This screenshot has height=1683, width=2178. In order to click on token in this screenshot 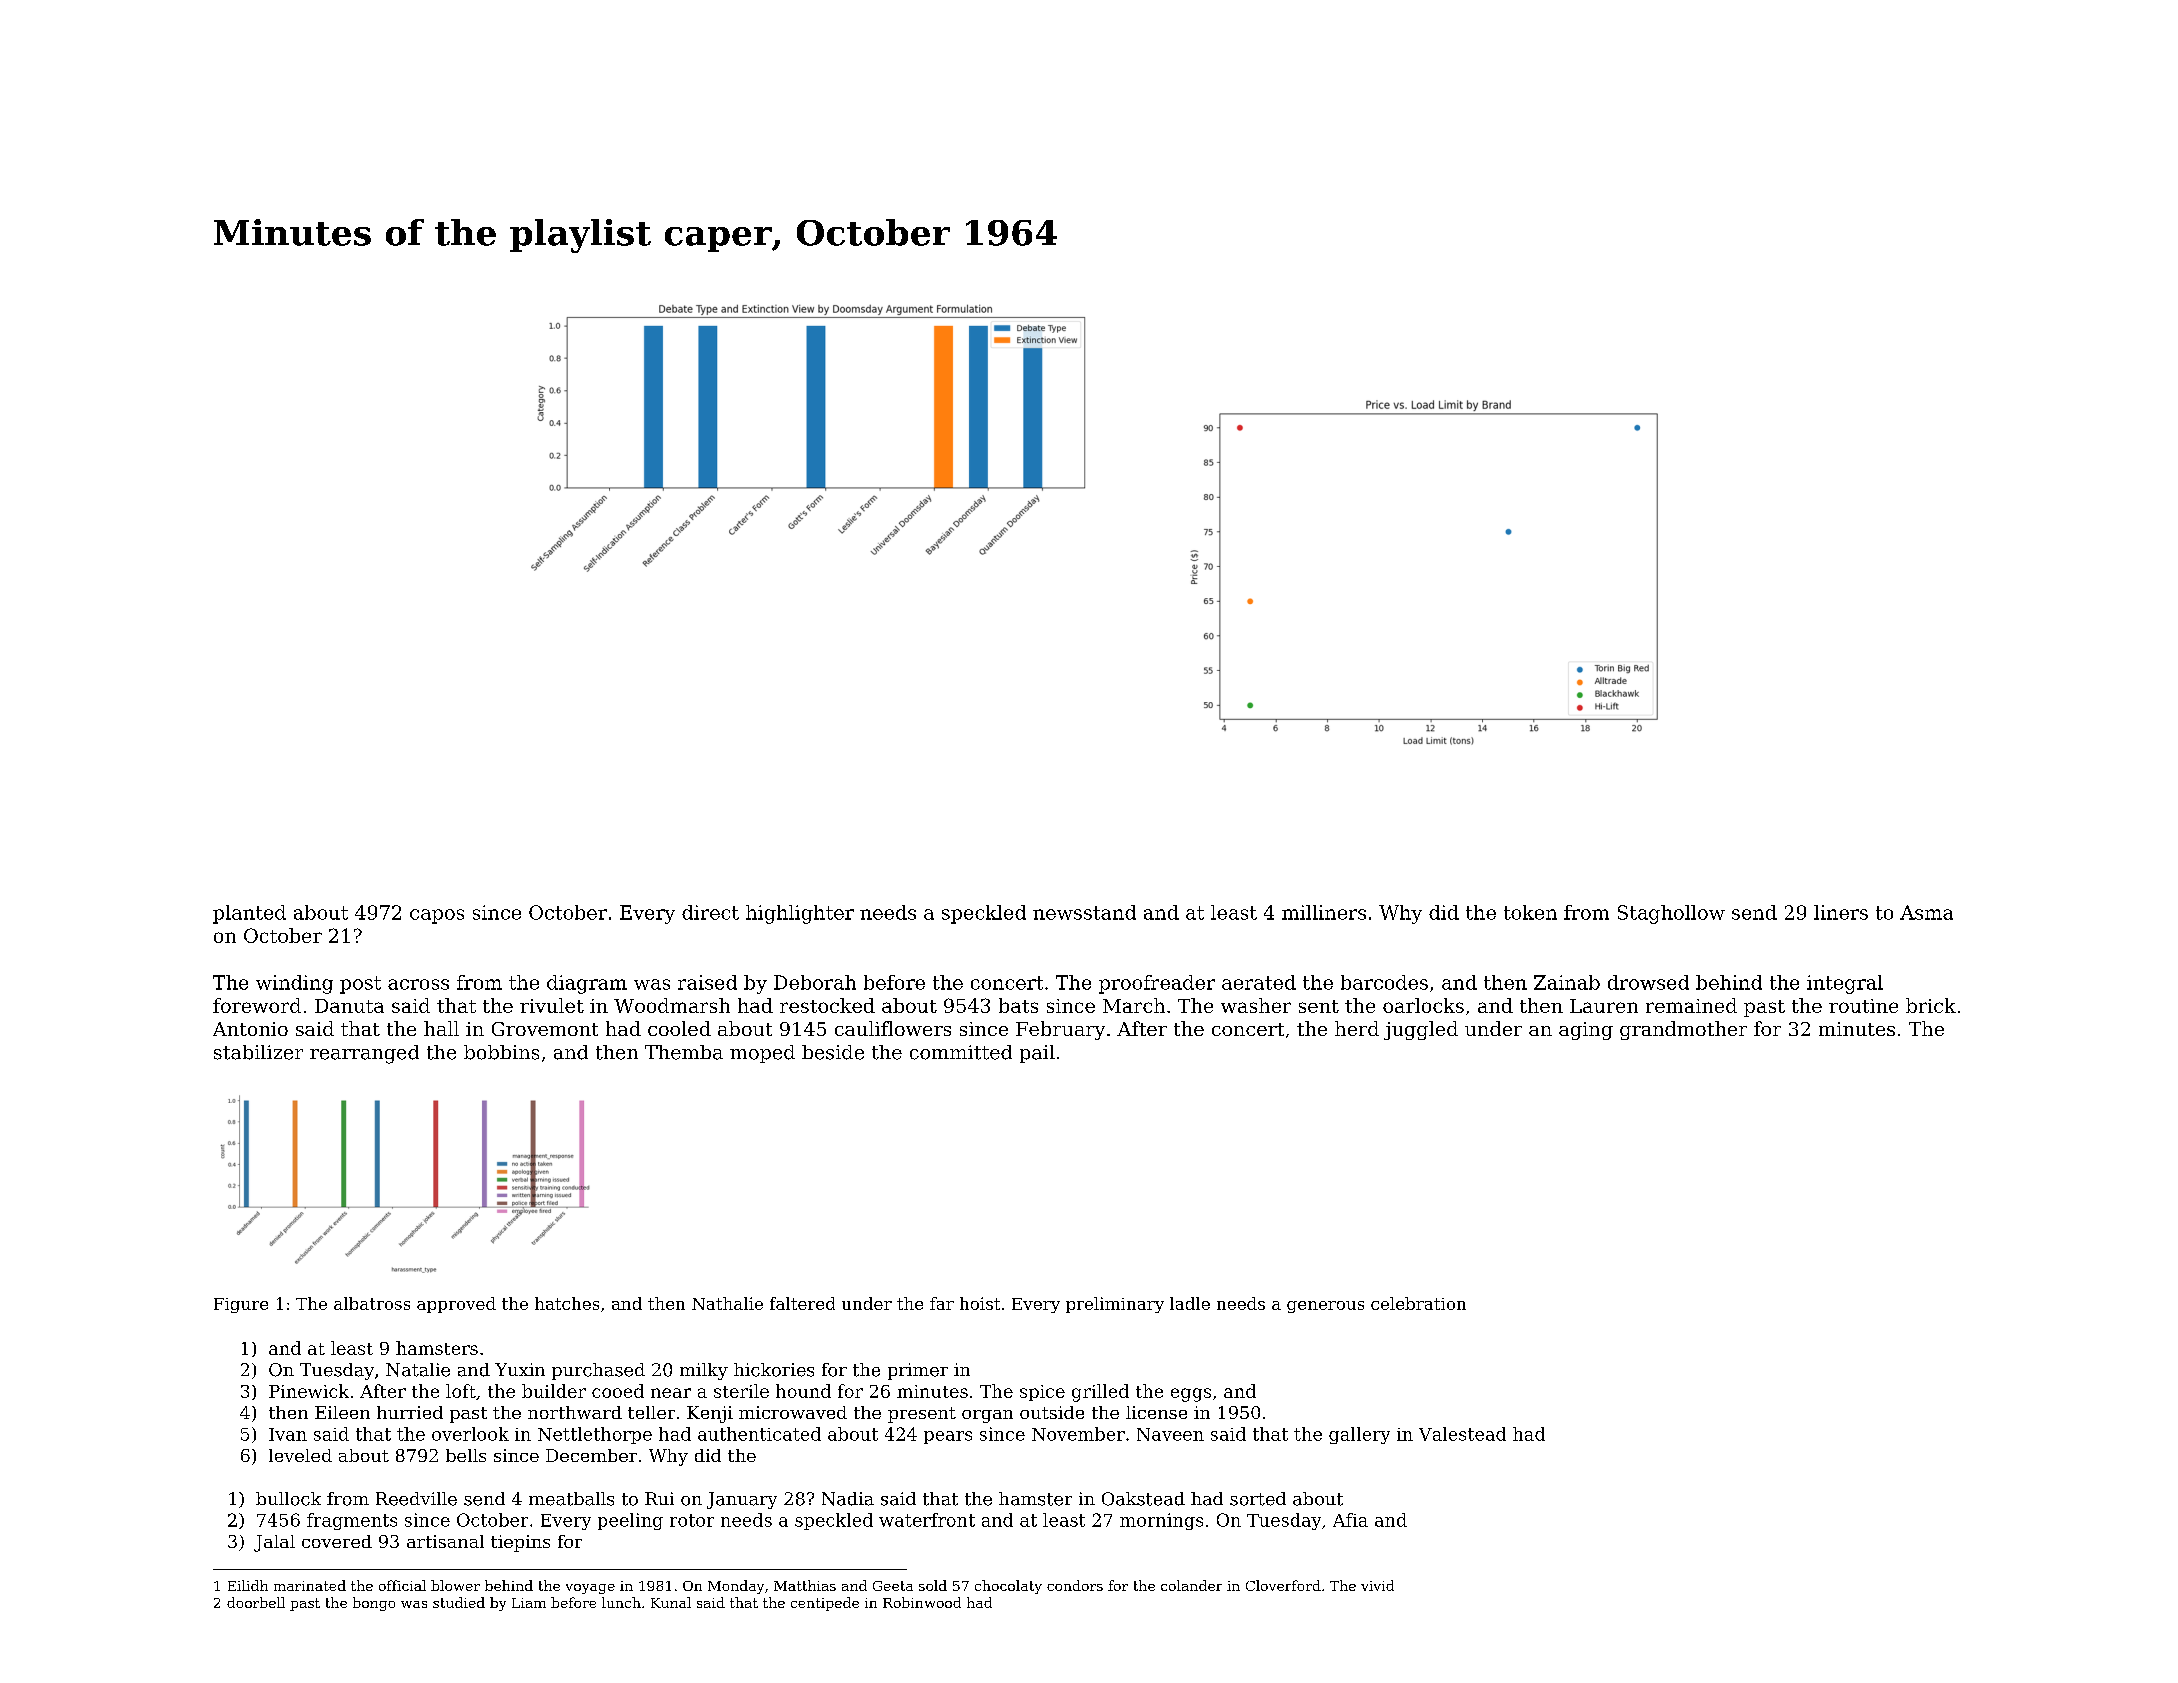, I will do `click(1530, 912)`.
